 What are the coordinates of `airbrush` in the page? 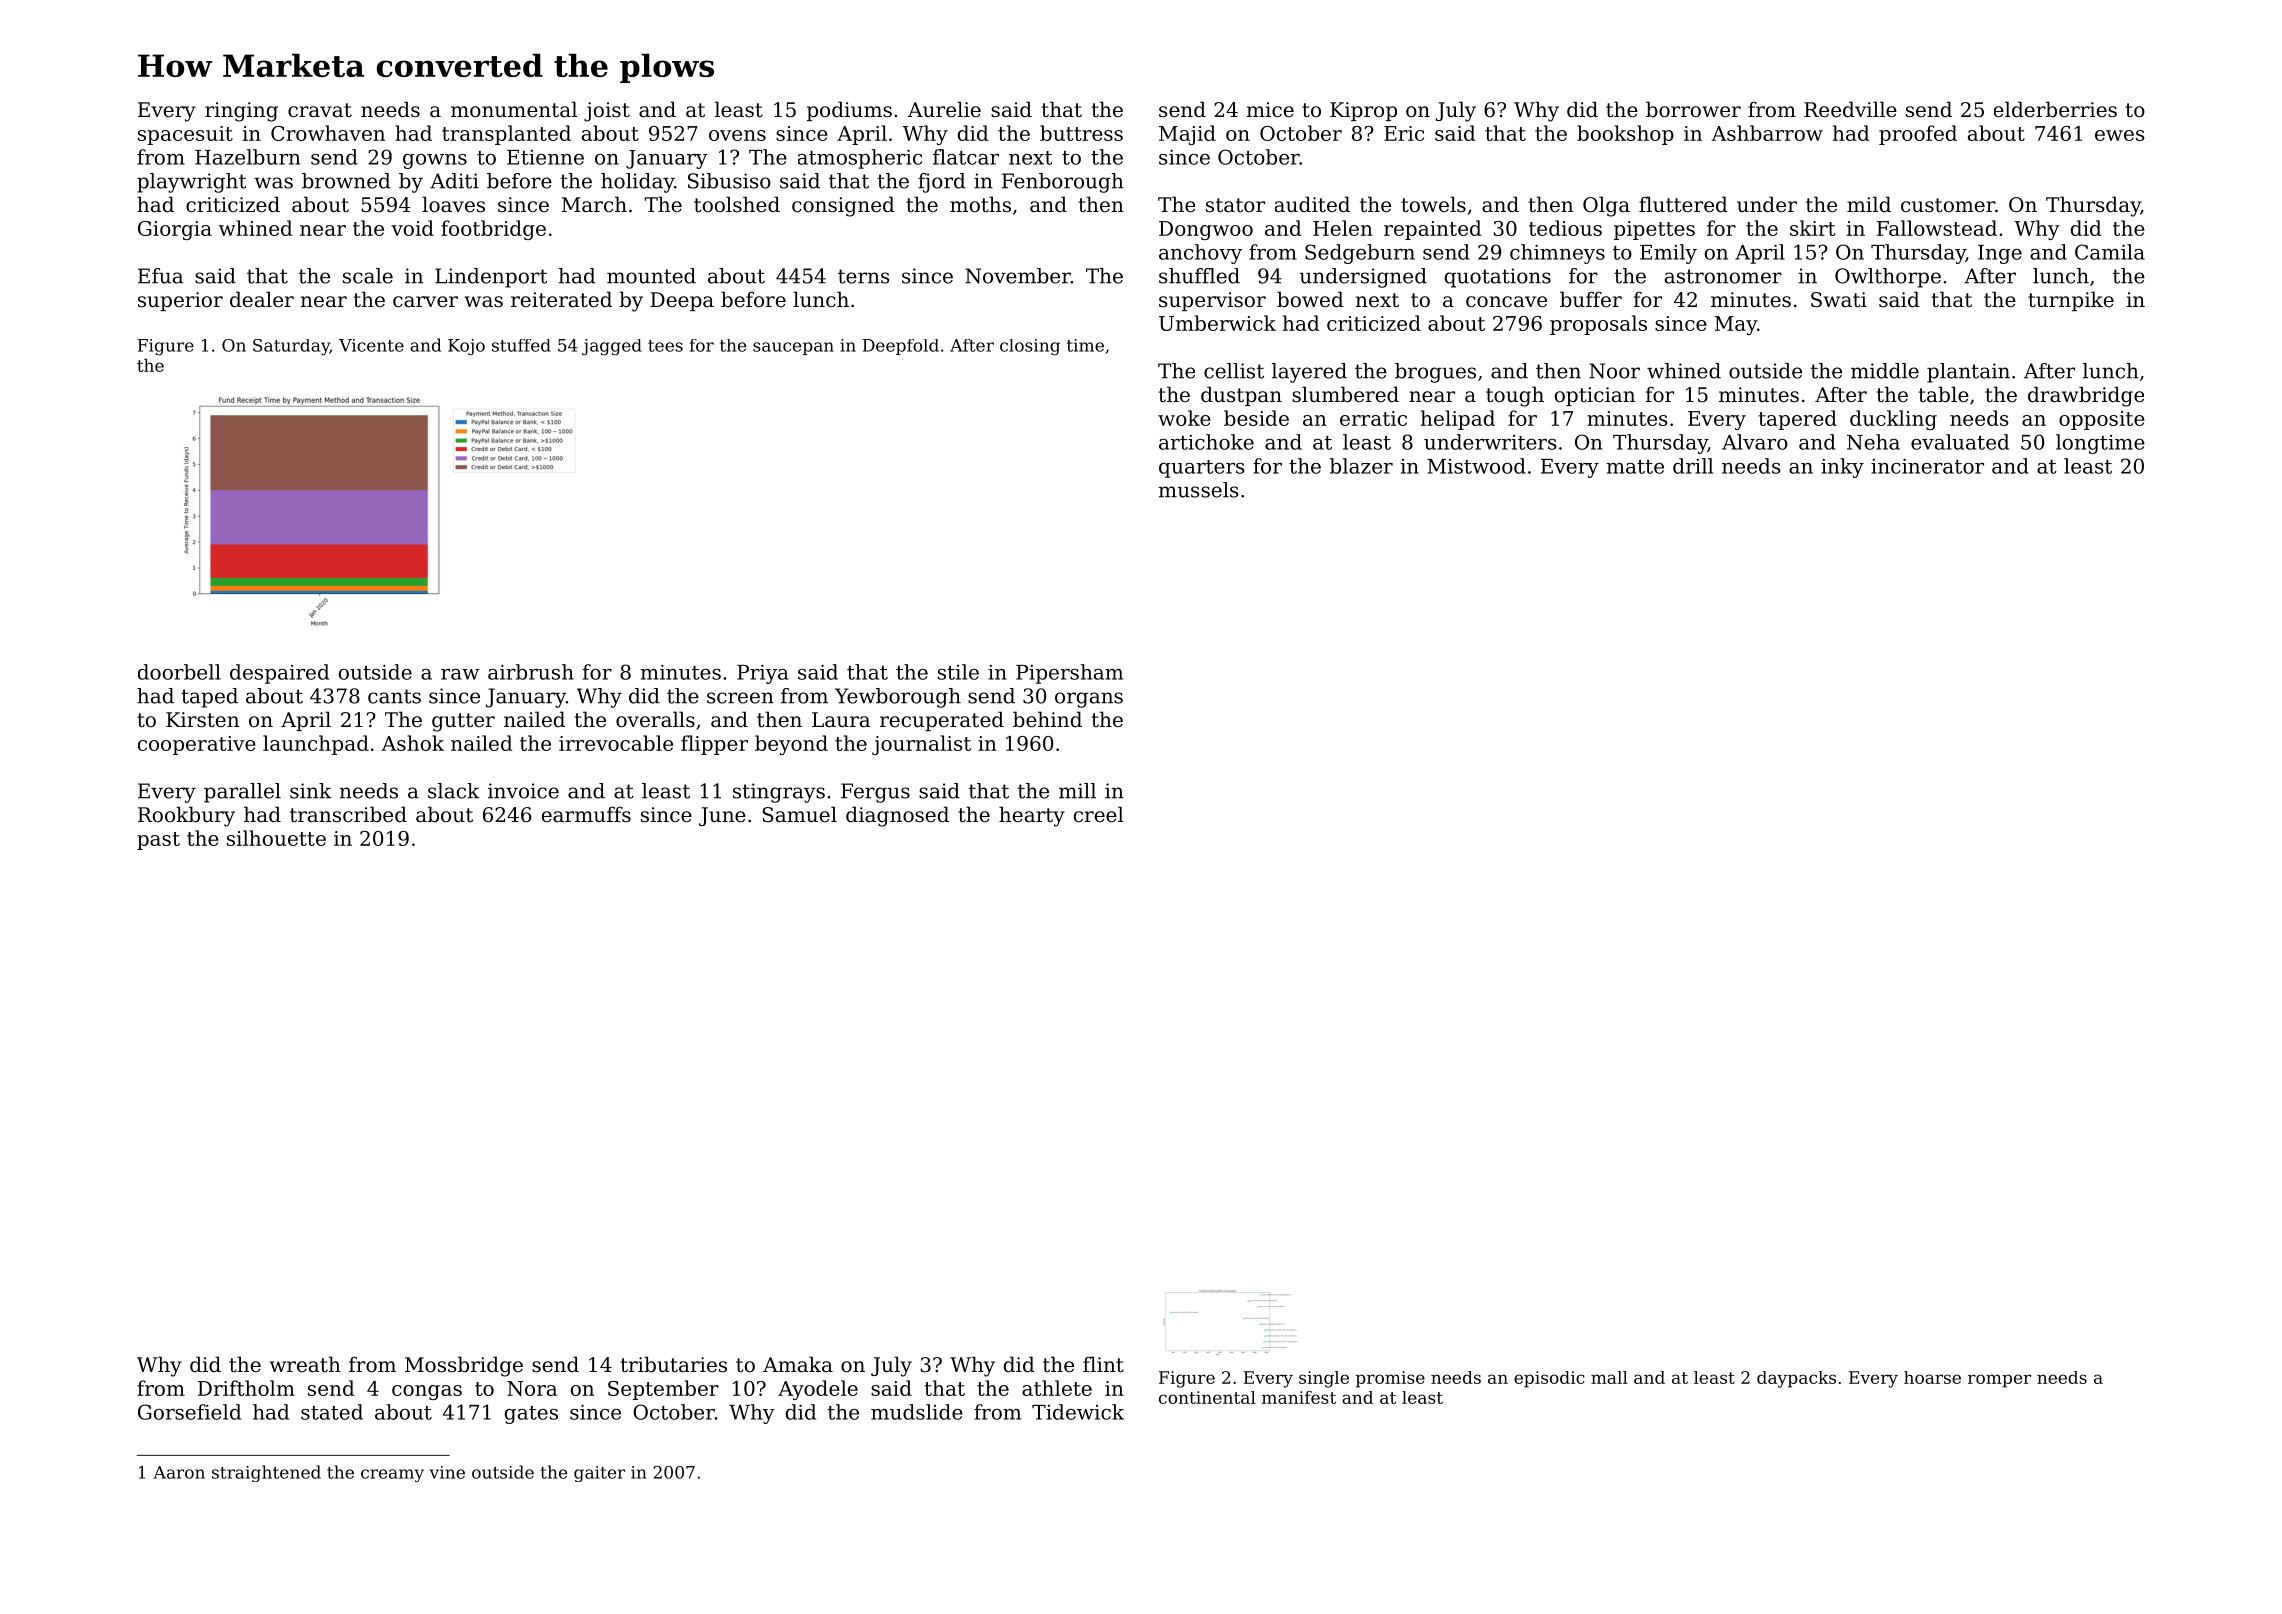 It's located at (531, 672).
